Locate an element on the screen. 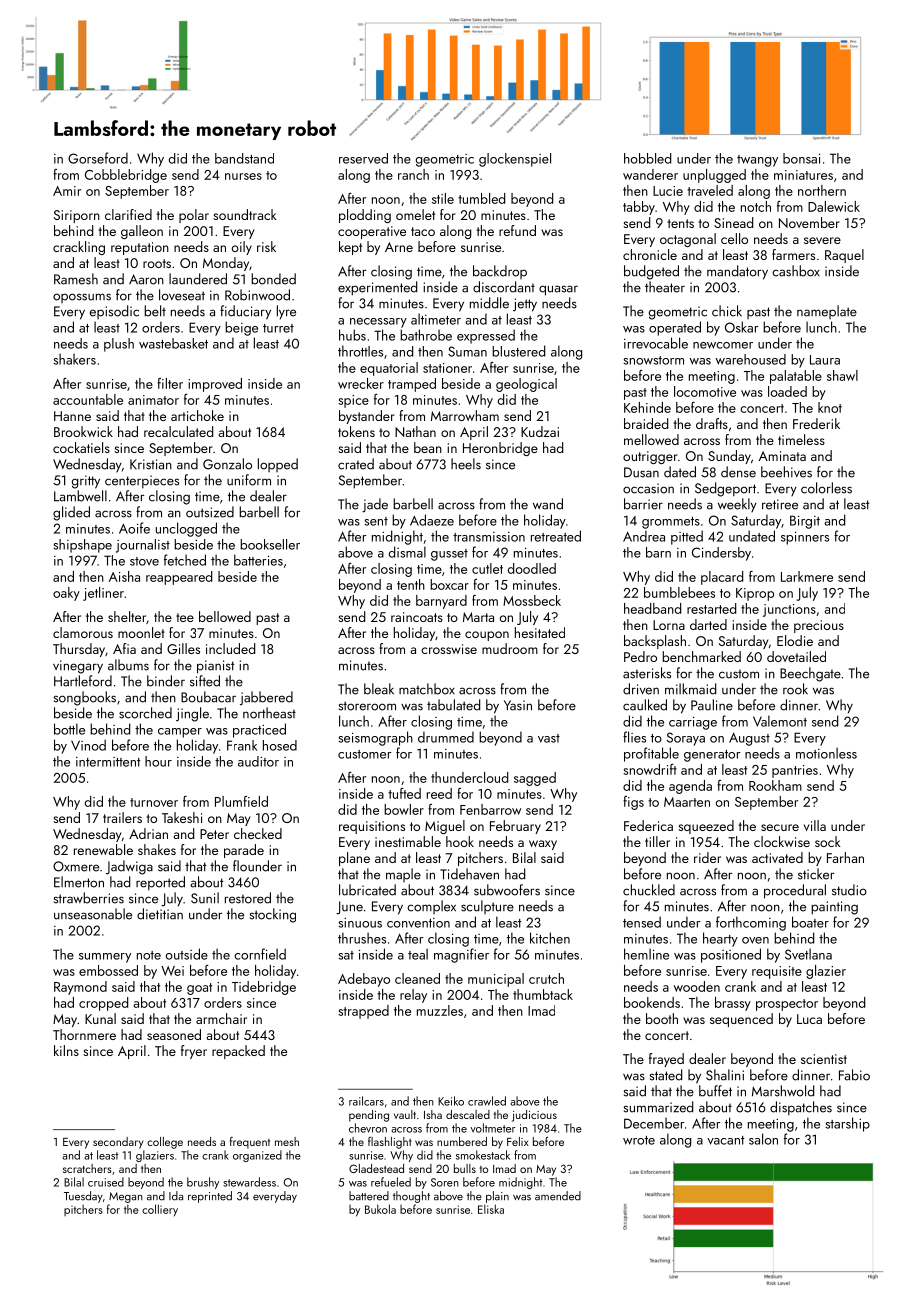 This screenshot has height=1308, width=924. bonsai is located at coordinates (801, 158).
